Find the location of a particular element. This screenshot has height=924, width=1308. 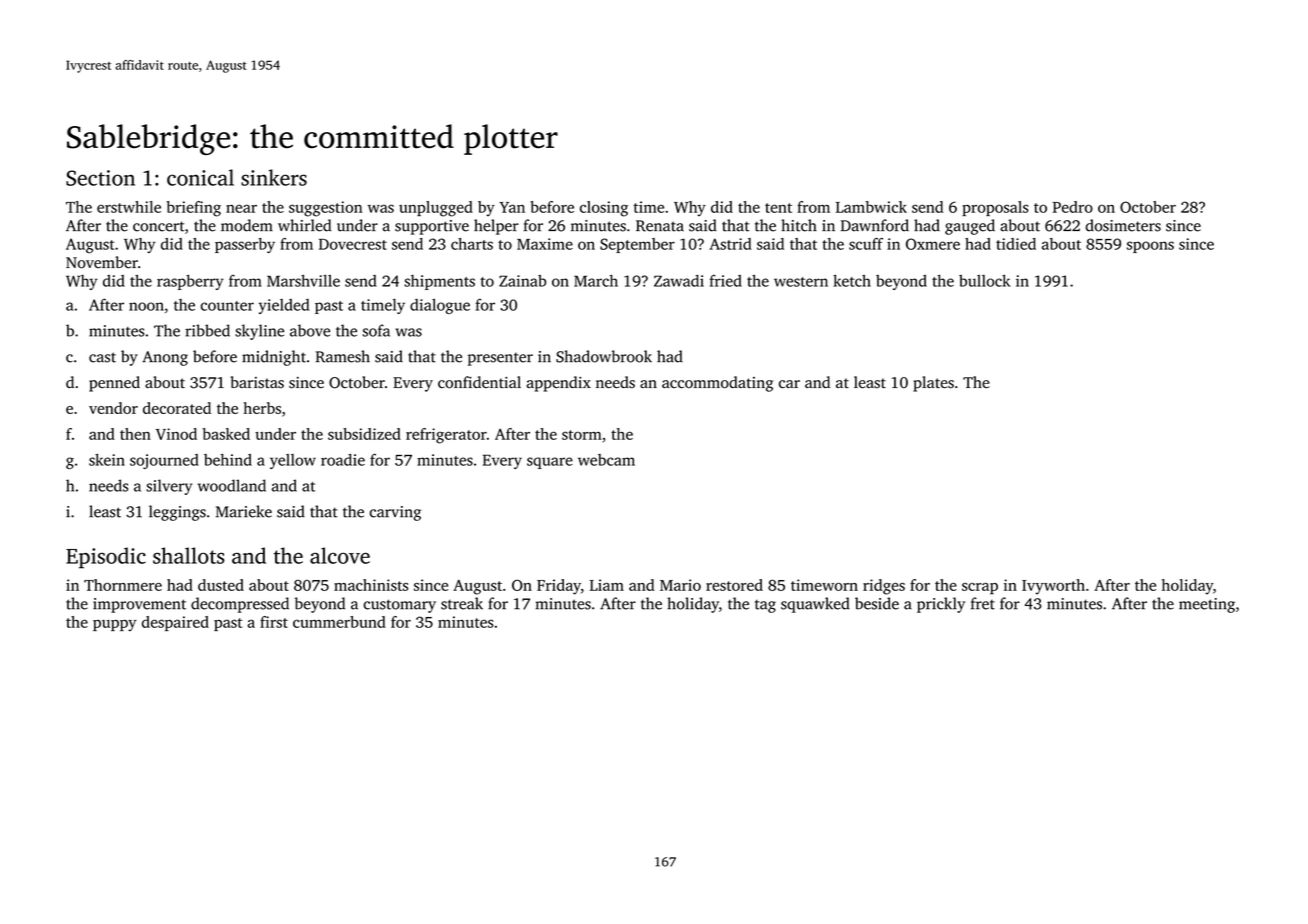

cummerbund is located at coordinates (339, 622).
